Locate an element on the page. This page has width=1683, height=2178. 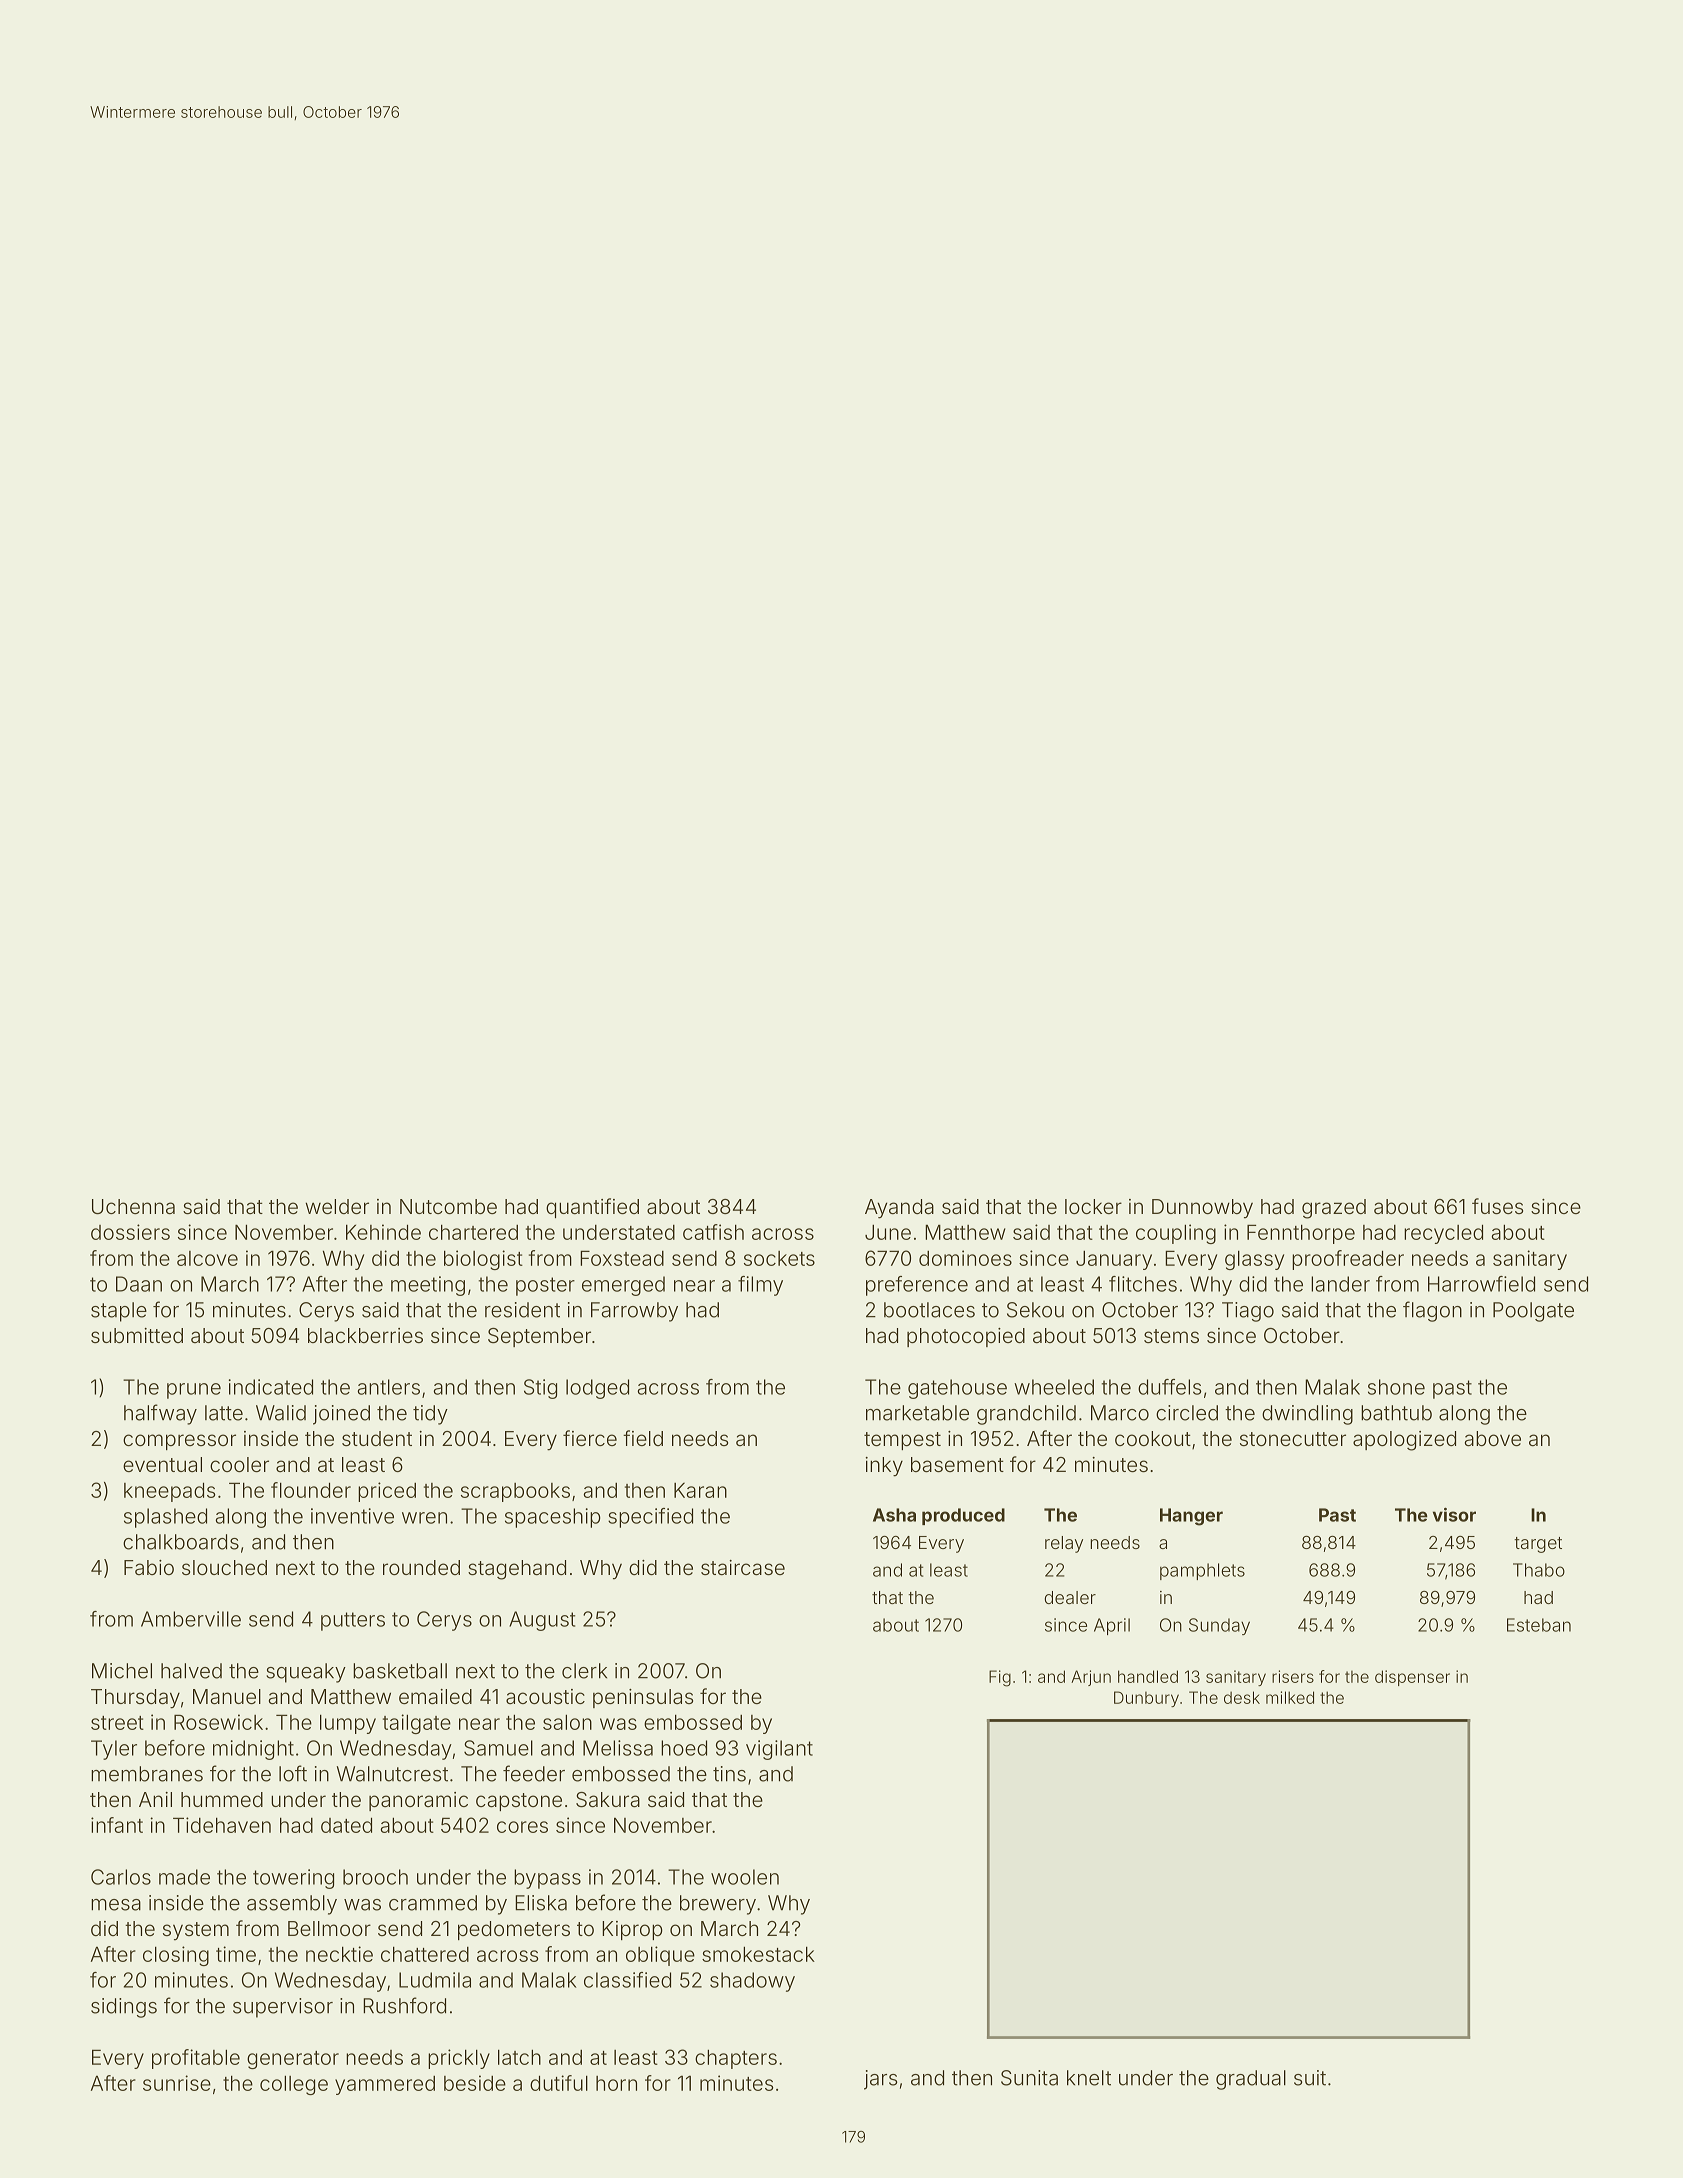
inky is located at coordinates (884, 1467).
